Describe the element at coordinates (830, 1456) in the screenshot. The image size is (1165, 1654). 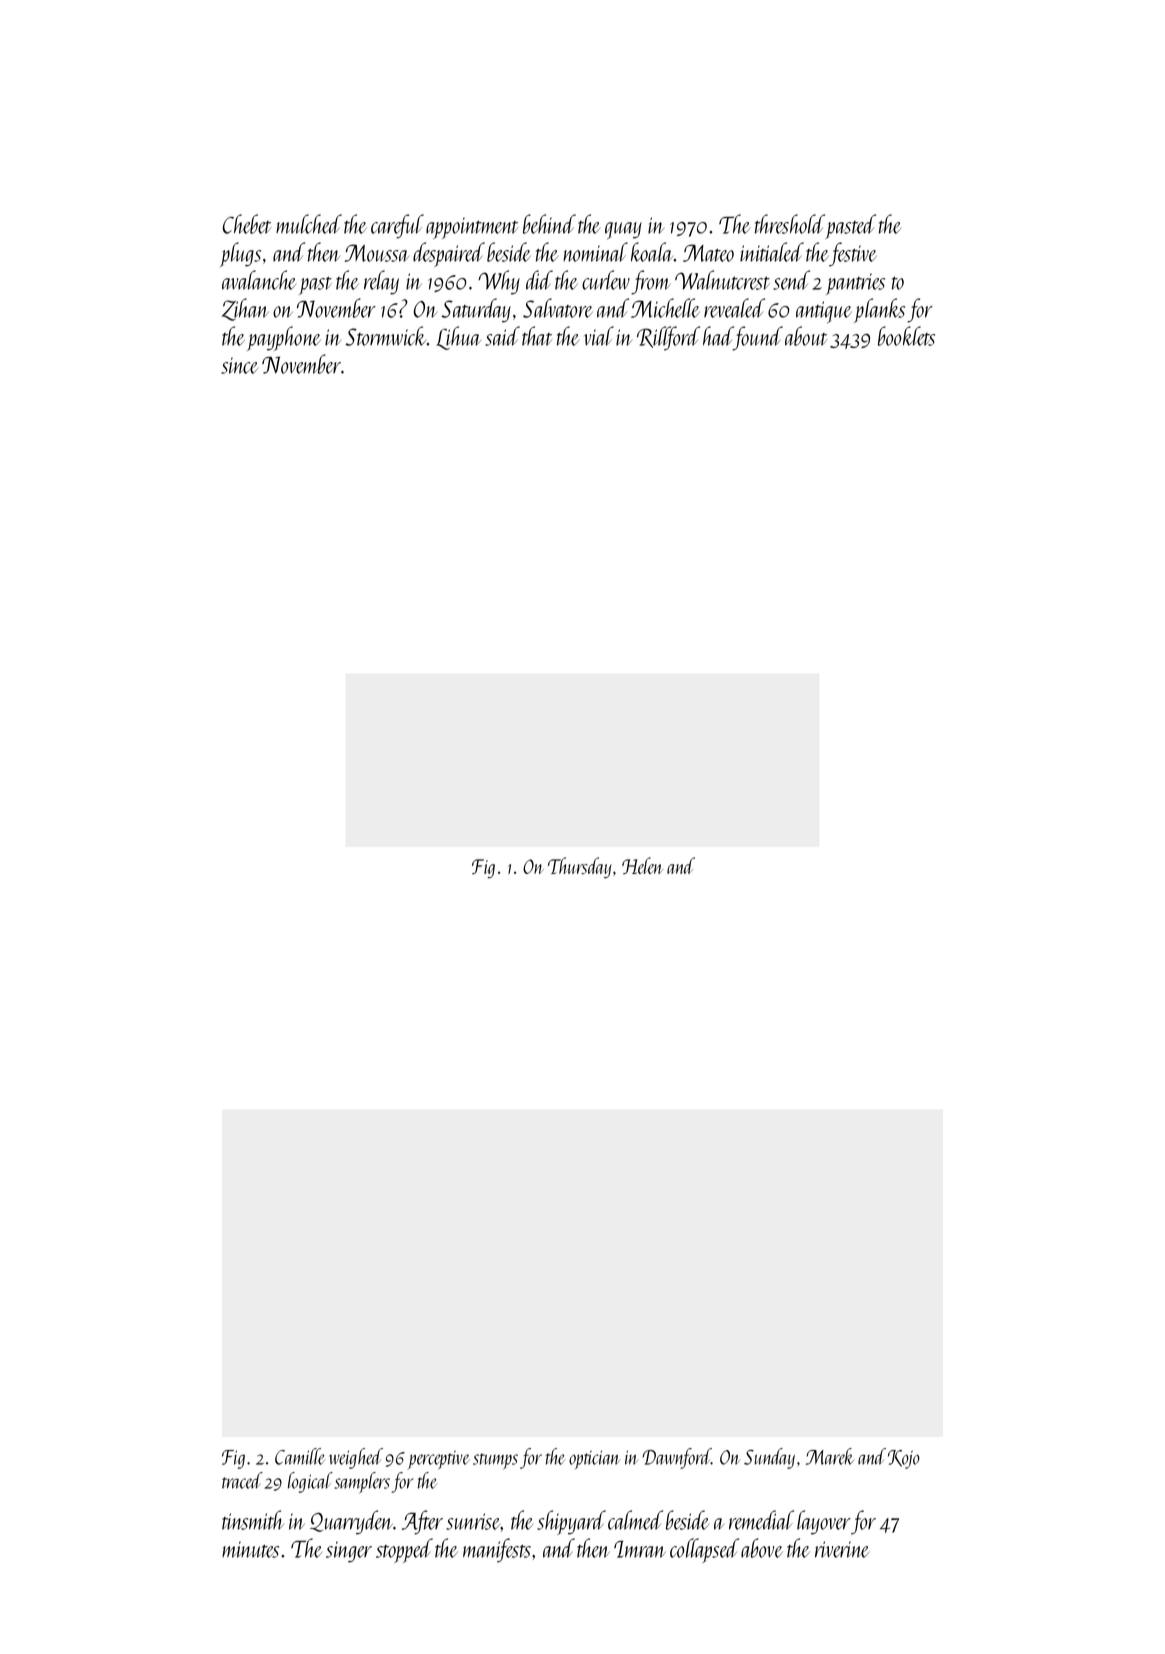
I see `Marek` at that location.
